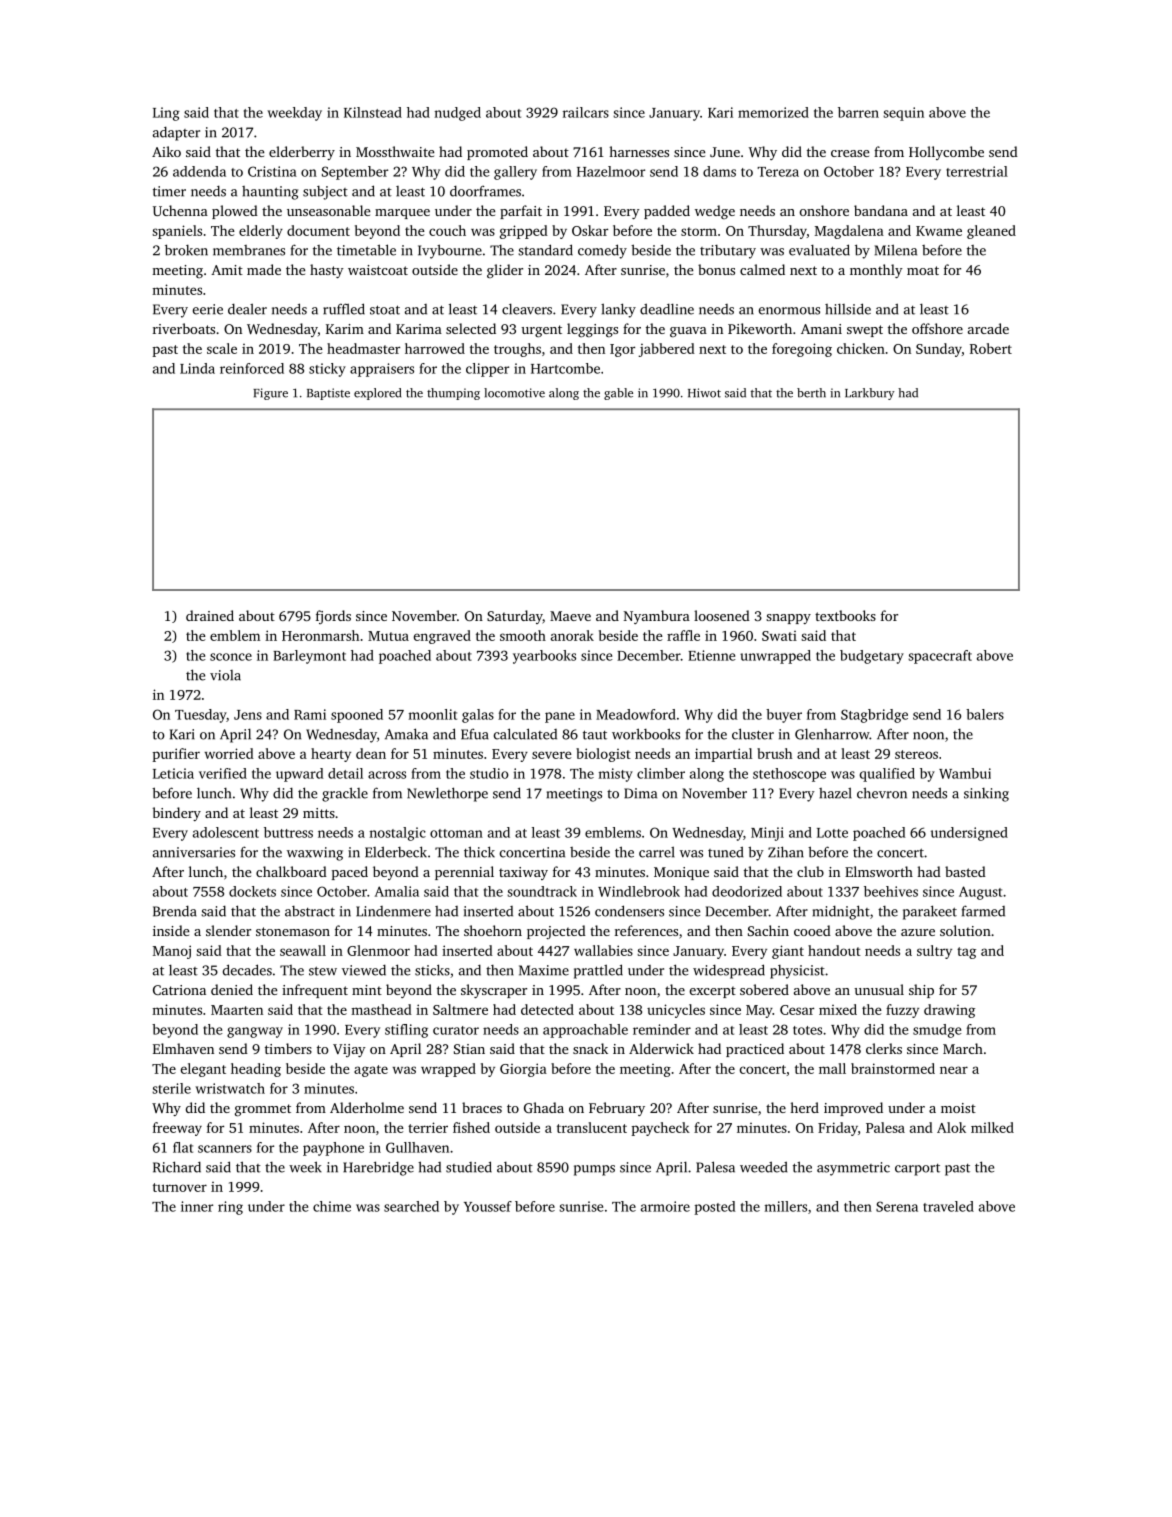 The width and height of the document is (1172, 1517). What do you see at coordinates (514, 393) in the document?
I see `locomotive` at bounding box center [514, 393].
